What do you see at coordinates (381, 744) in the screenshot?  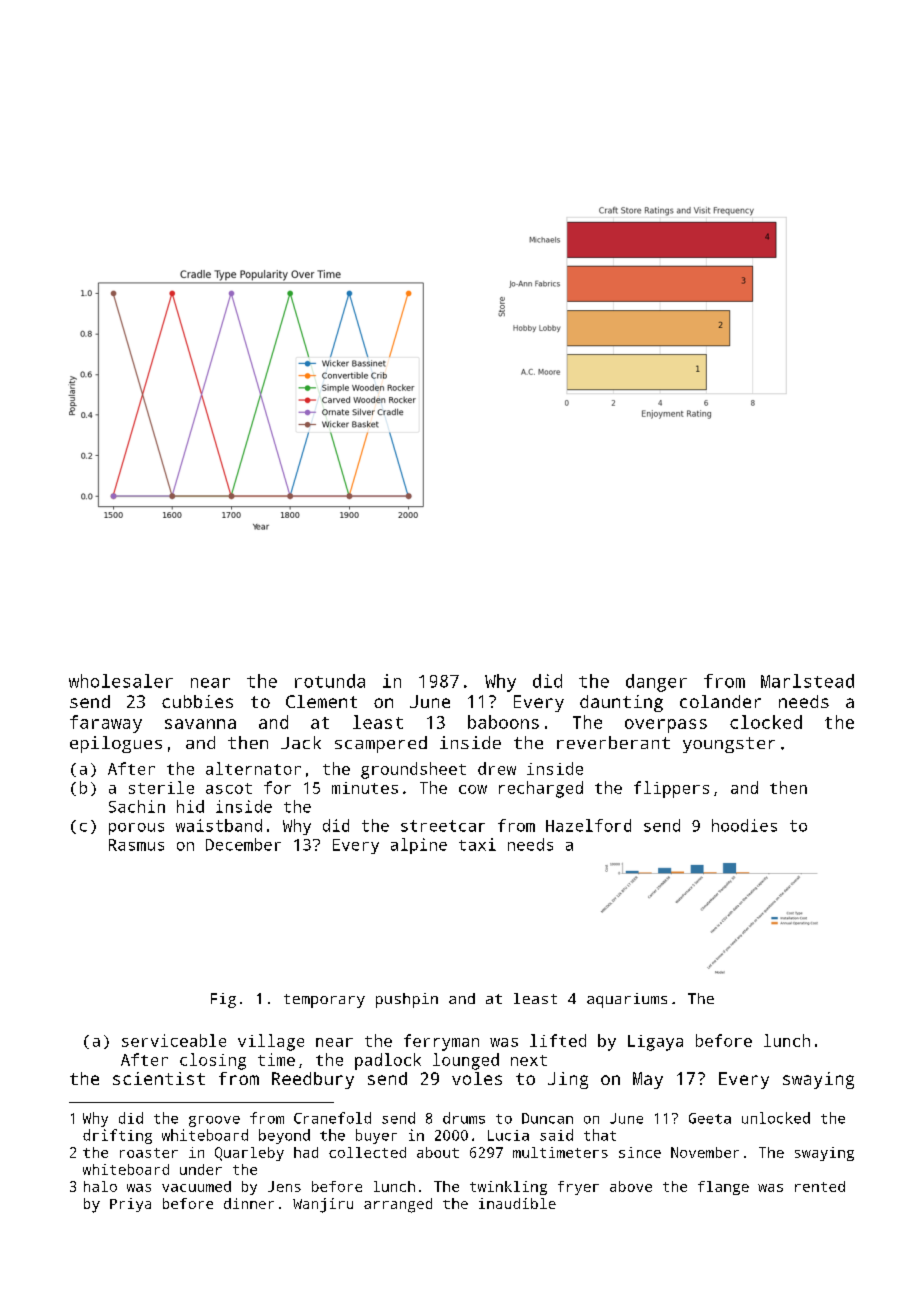 I see `scampered` at bounding box center [381, 744].
